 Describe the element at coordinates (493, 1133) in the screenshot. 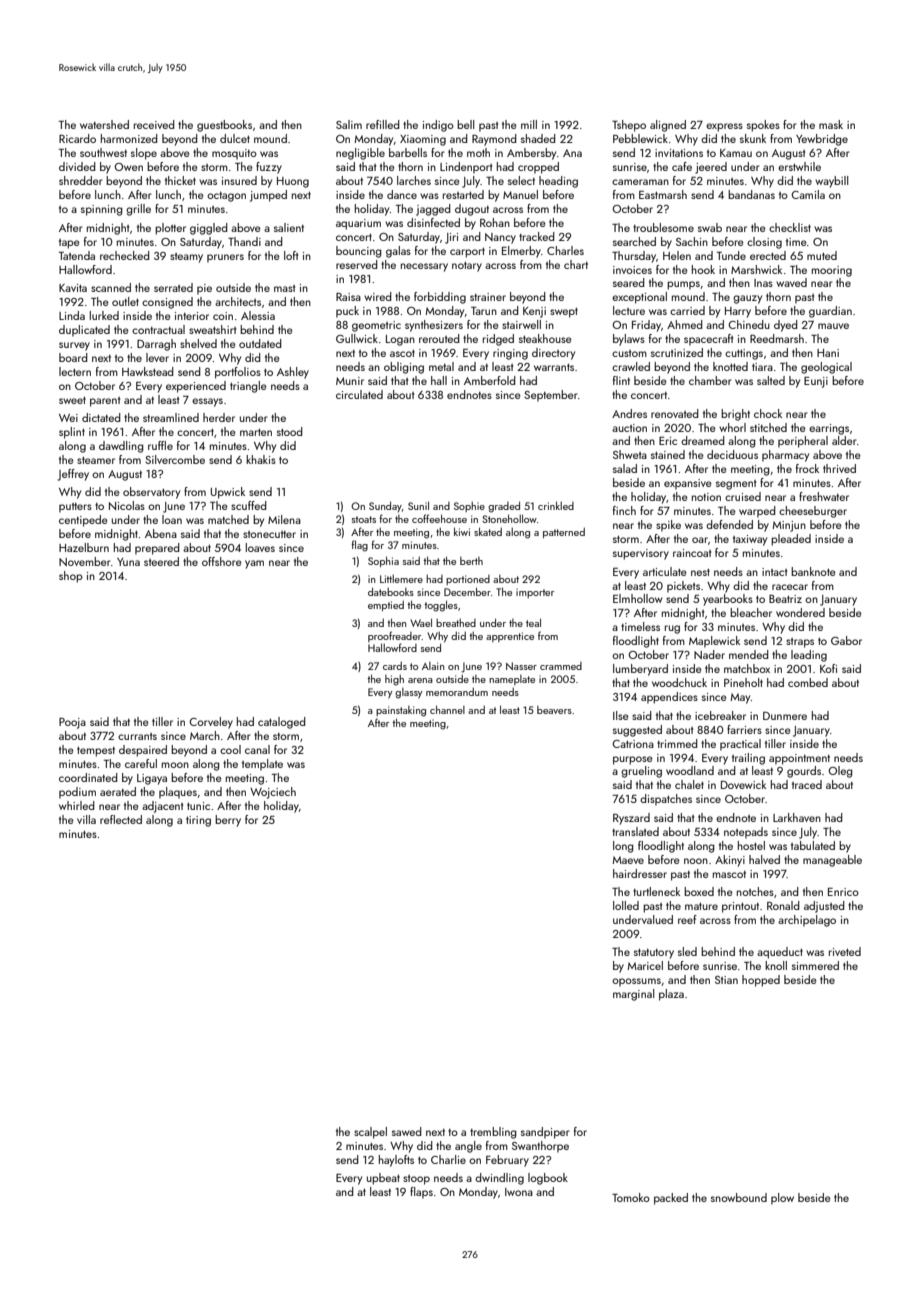

I see `trembling` at that location.
